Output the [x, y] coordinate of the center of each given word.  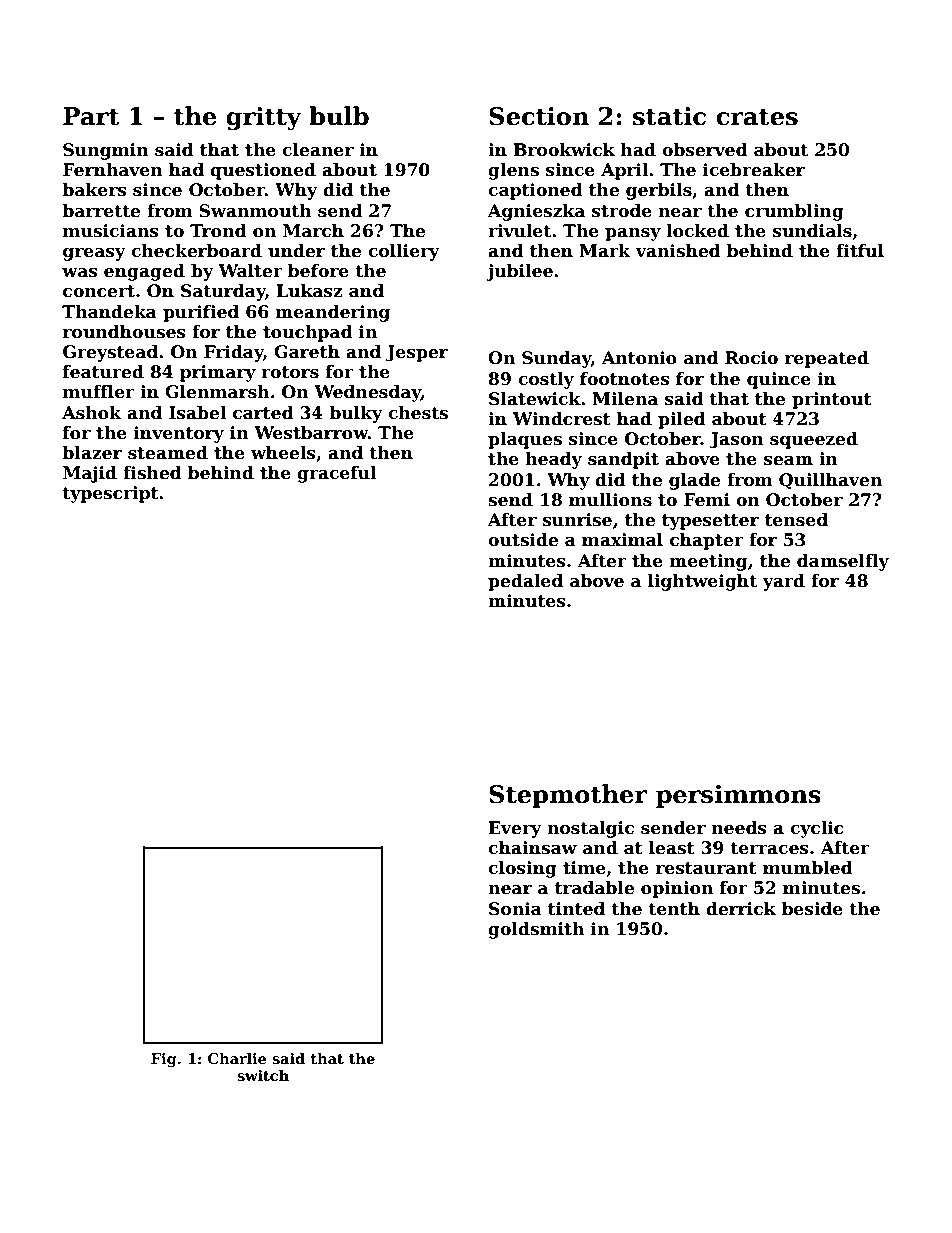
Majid [90, 474]
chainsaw [532, 848]
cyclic [817, 829]
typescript [110, 494]
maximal [622, 540]
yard [783, 582]
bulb [339, 116]
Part [91, 116]
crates [757, 117]
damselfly [843, 562]
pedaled [525, 582]
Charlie [237, 1058]
